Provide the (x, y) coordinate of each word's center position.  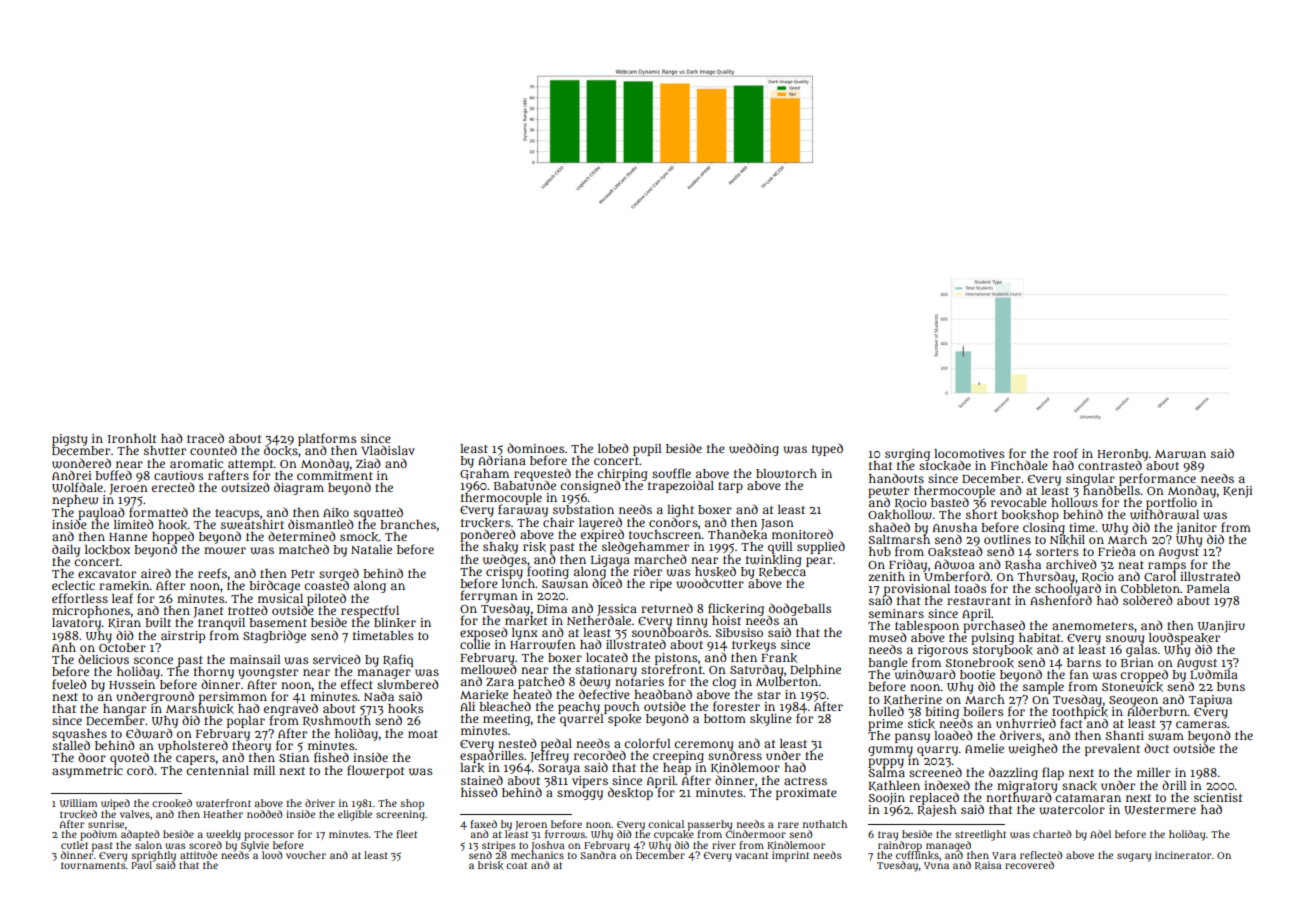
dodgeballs (800, 609)
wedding (754, 449)
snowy (1125, 640)
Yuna (936, 865)
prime (885, 725)
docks (281, 451)
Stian (294, 757)
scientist (1218, 797)
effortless (80, 598)
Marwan (1180, 454)
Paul (141, 865)
